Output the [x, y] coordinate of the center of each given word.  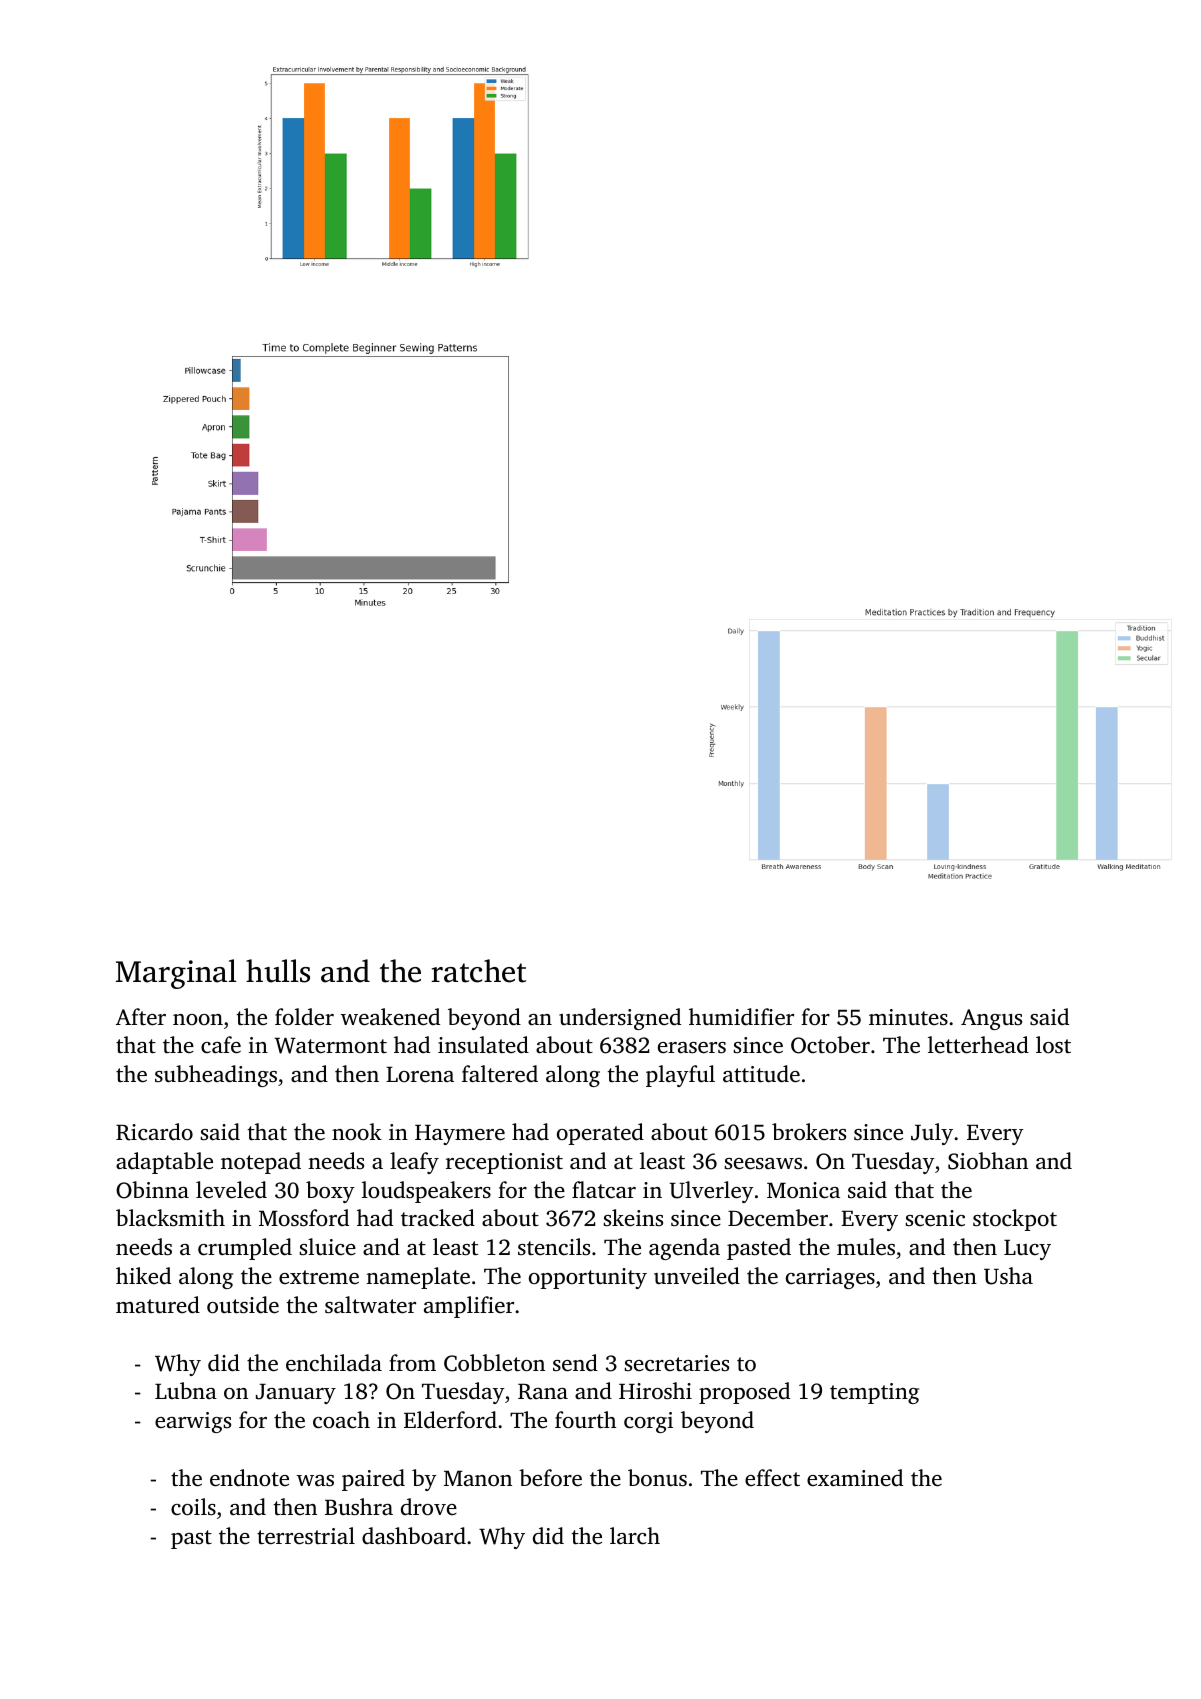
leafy [414, 1163]
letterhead [978, 1045]
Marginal [176, 974]
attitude [761, 1074]
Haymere [460, 1135]
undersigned [620, 1019]
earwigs [193, 1422]
